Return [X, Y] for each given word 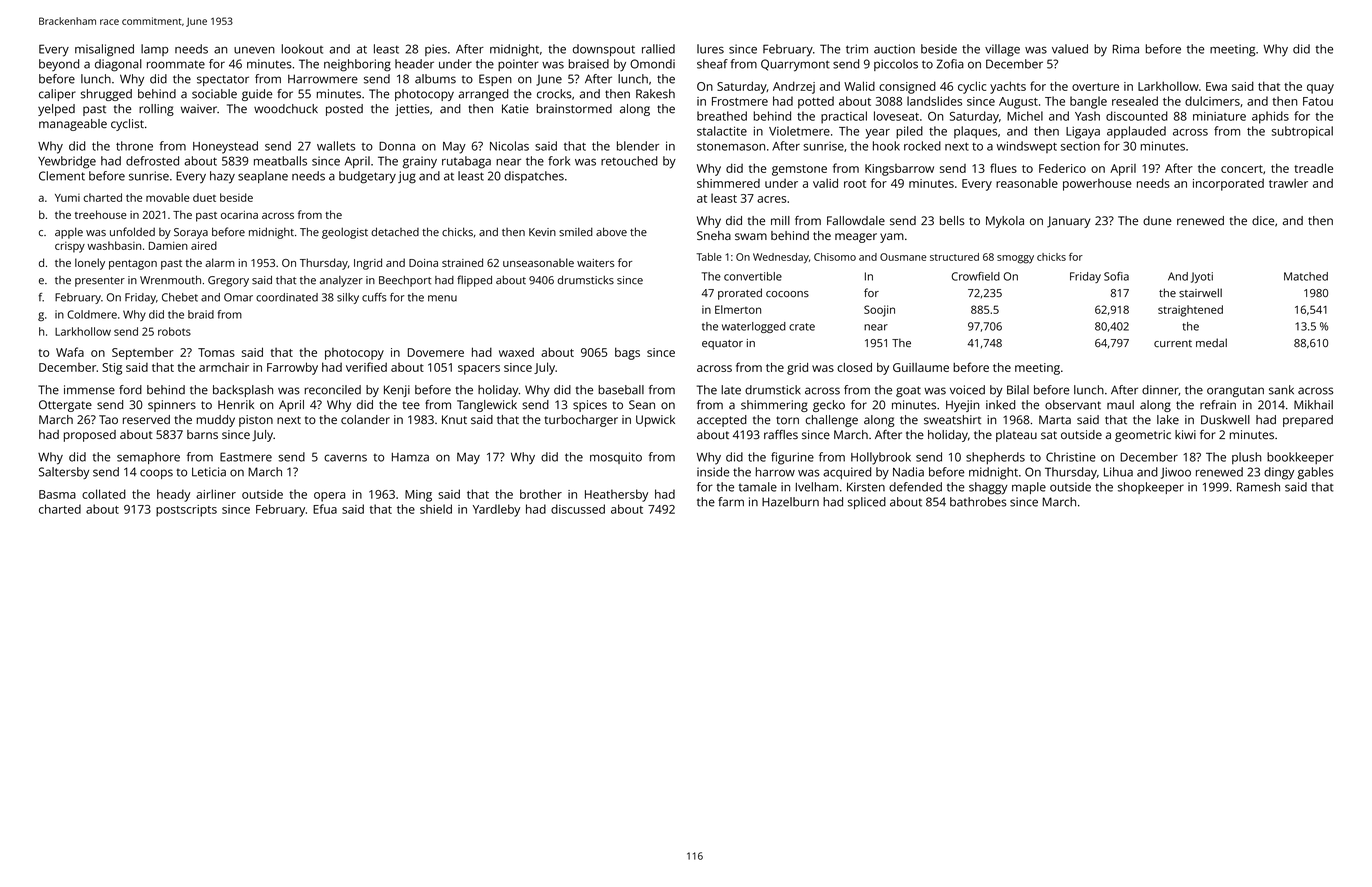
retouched [629, 161]
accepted [722, 421]
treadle [1313, 168]
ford [130, 390]
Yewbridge [67, 162]
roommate [176, 64]
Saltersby [64, 473]
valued [1070, 49]
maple [1029, 488]
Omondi [652, 64]
